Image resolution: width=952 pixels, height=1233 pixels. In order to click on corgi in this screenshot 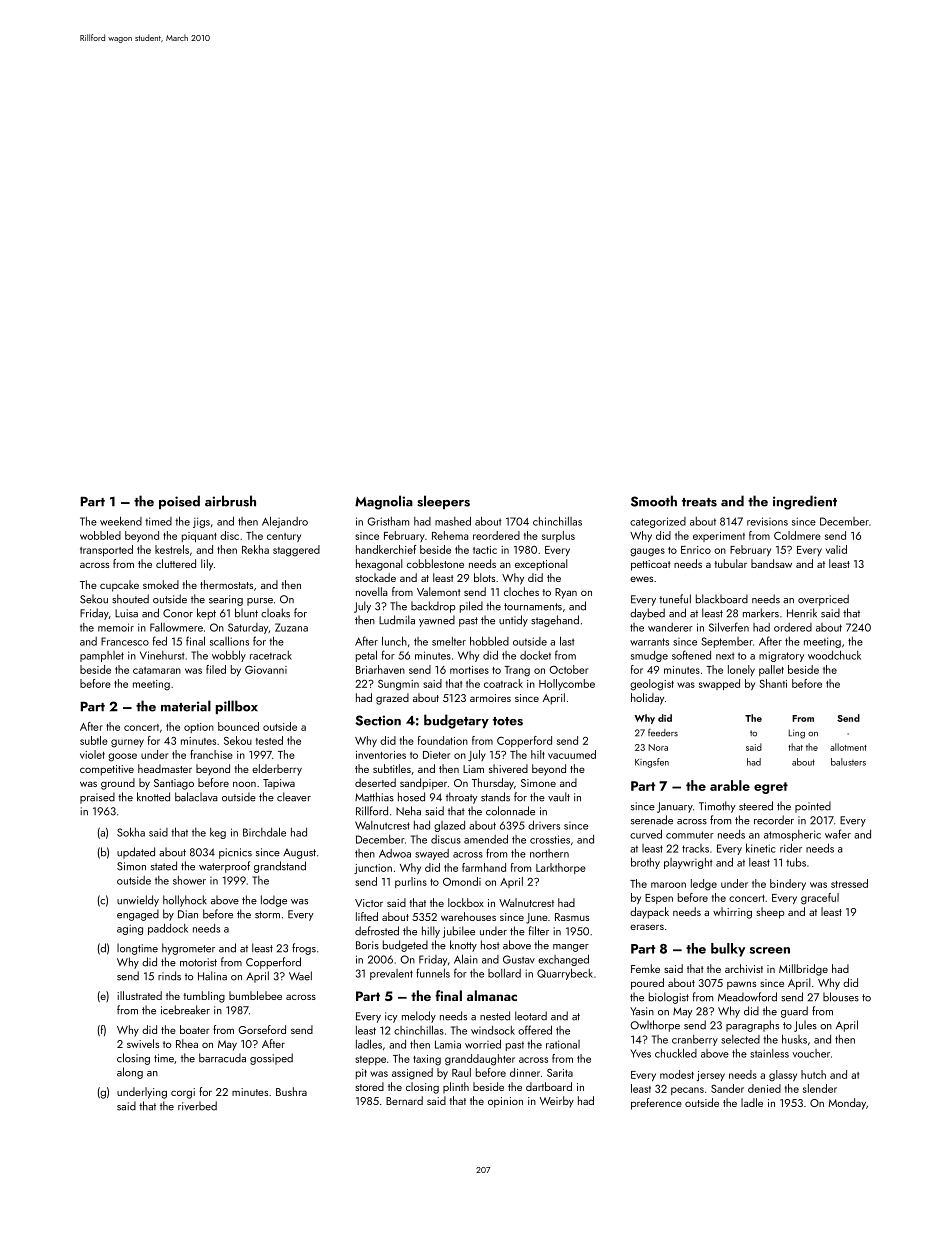, I will do `click(183, 1093)`.
